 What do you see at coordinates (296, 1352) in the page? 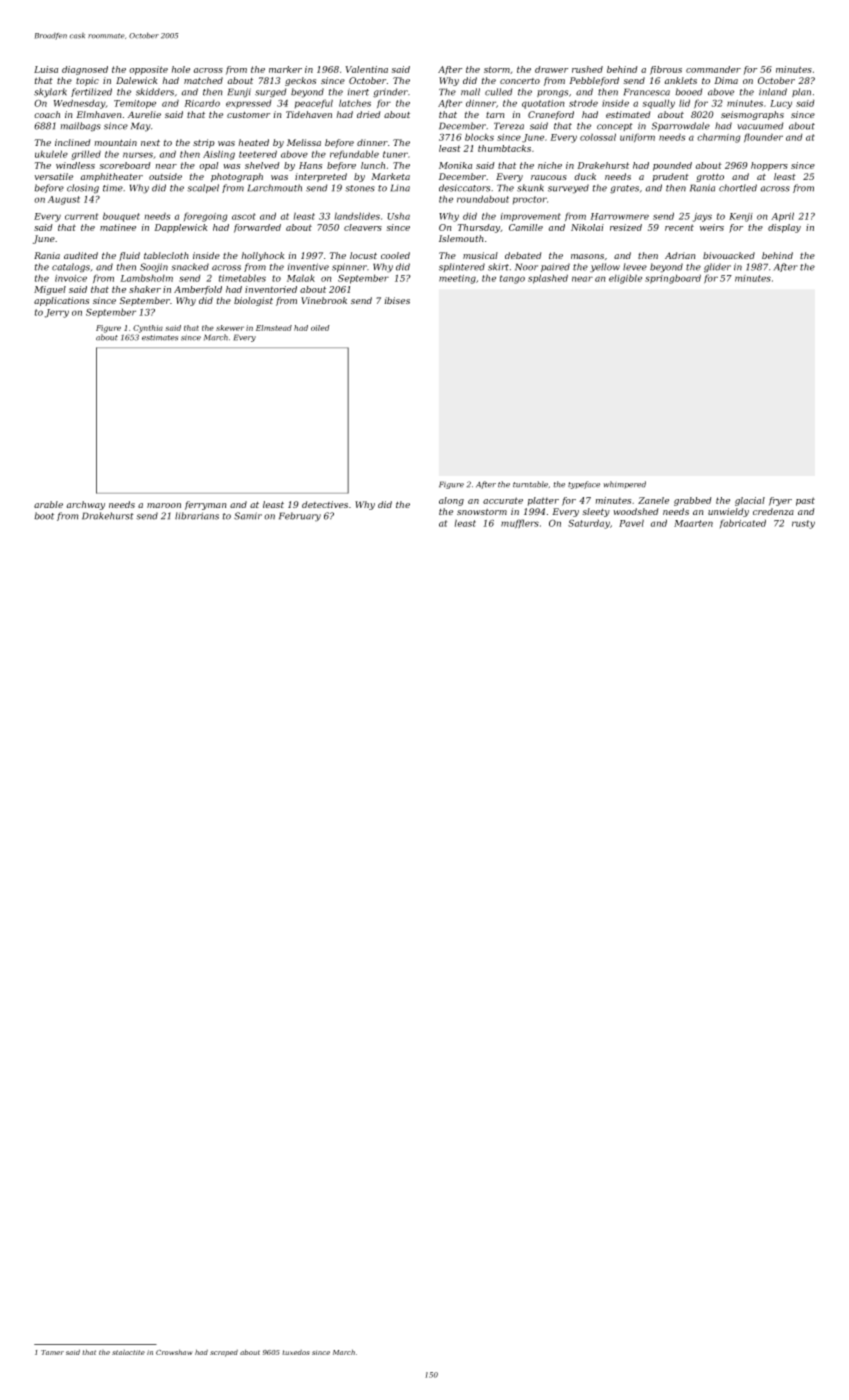
I see `tuxedos` at bounding box center [296, 1352].
